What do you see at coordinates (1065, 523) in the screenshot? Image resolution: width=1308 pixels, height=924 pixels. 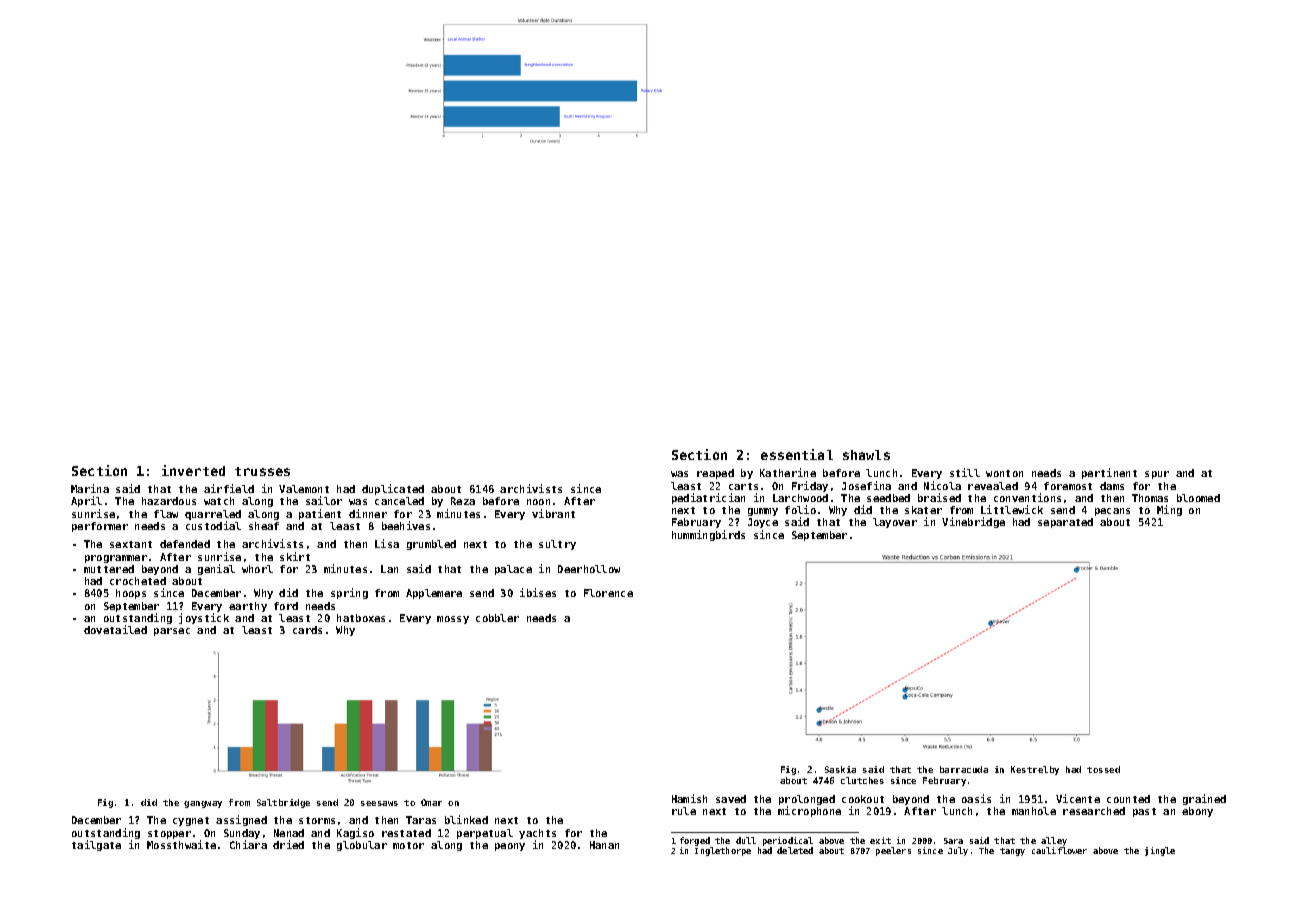 I see `separated` at bounding box center [1065, 523].
